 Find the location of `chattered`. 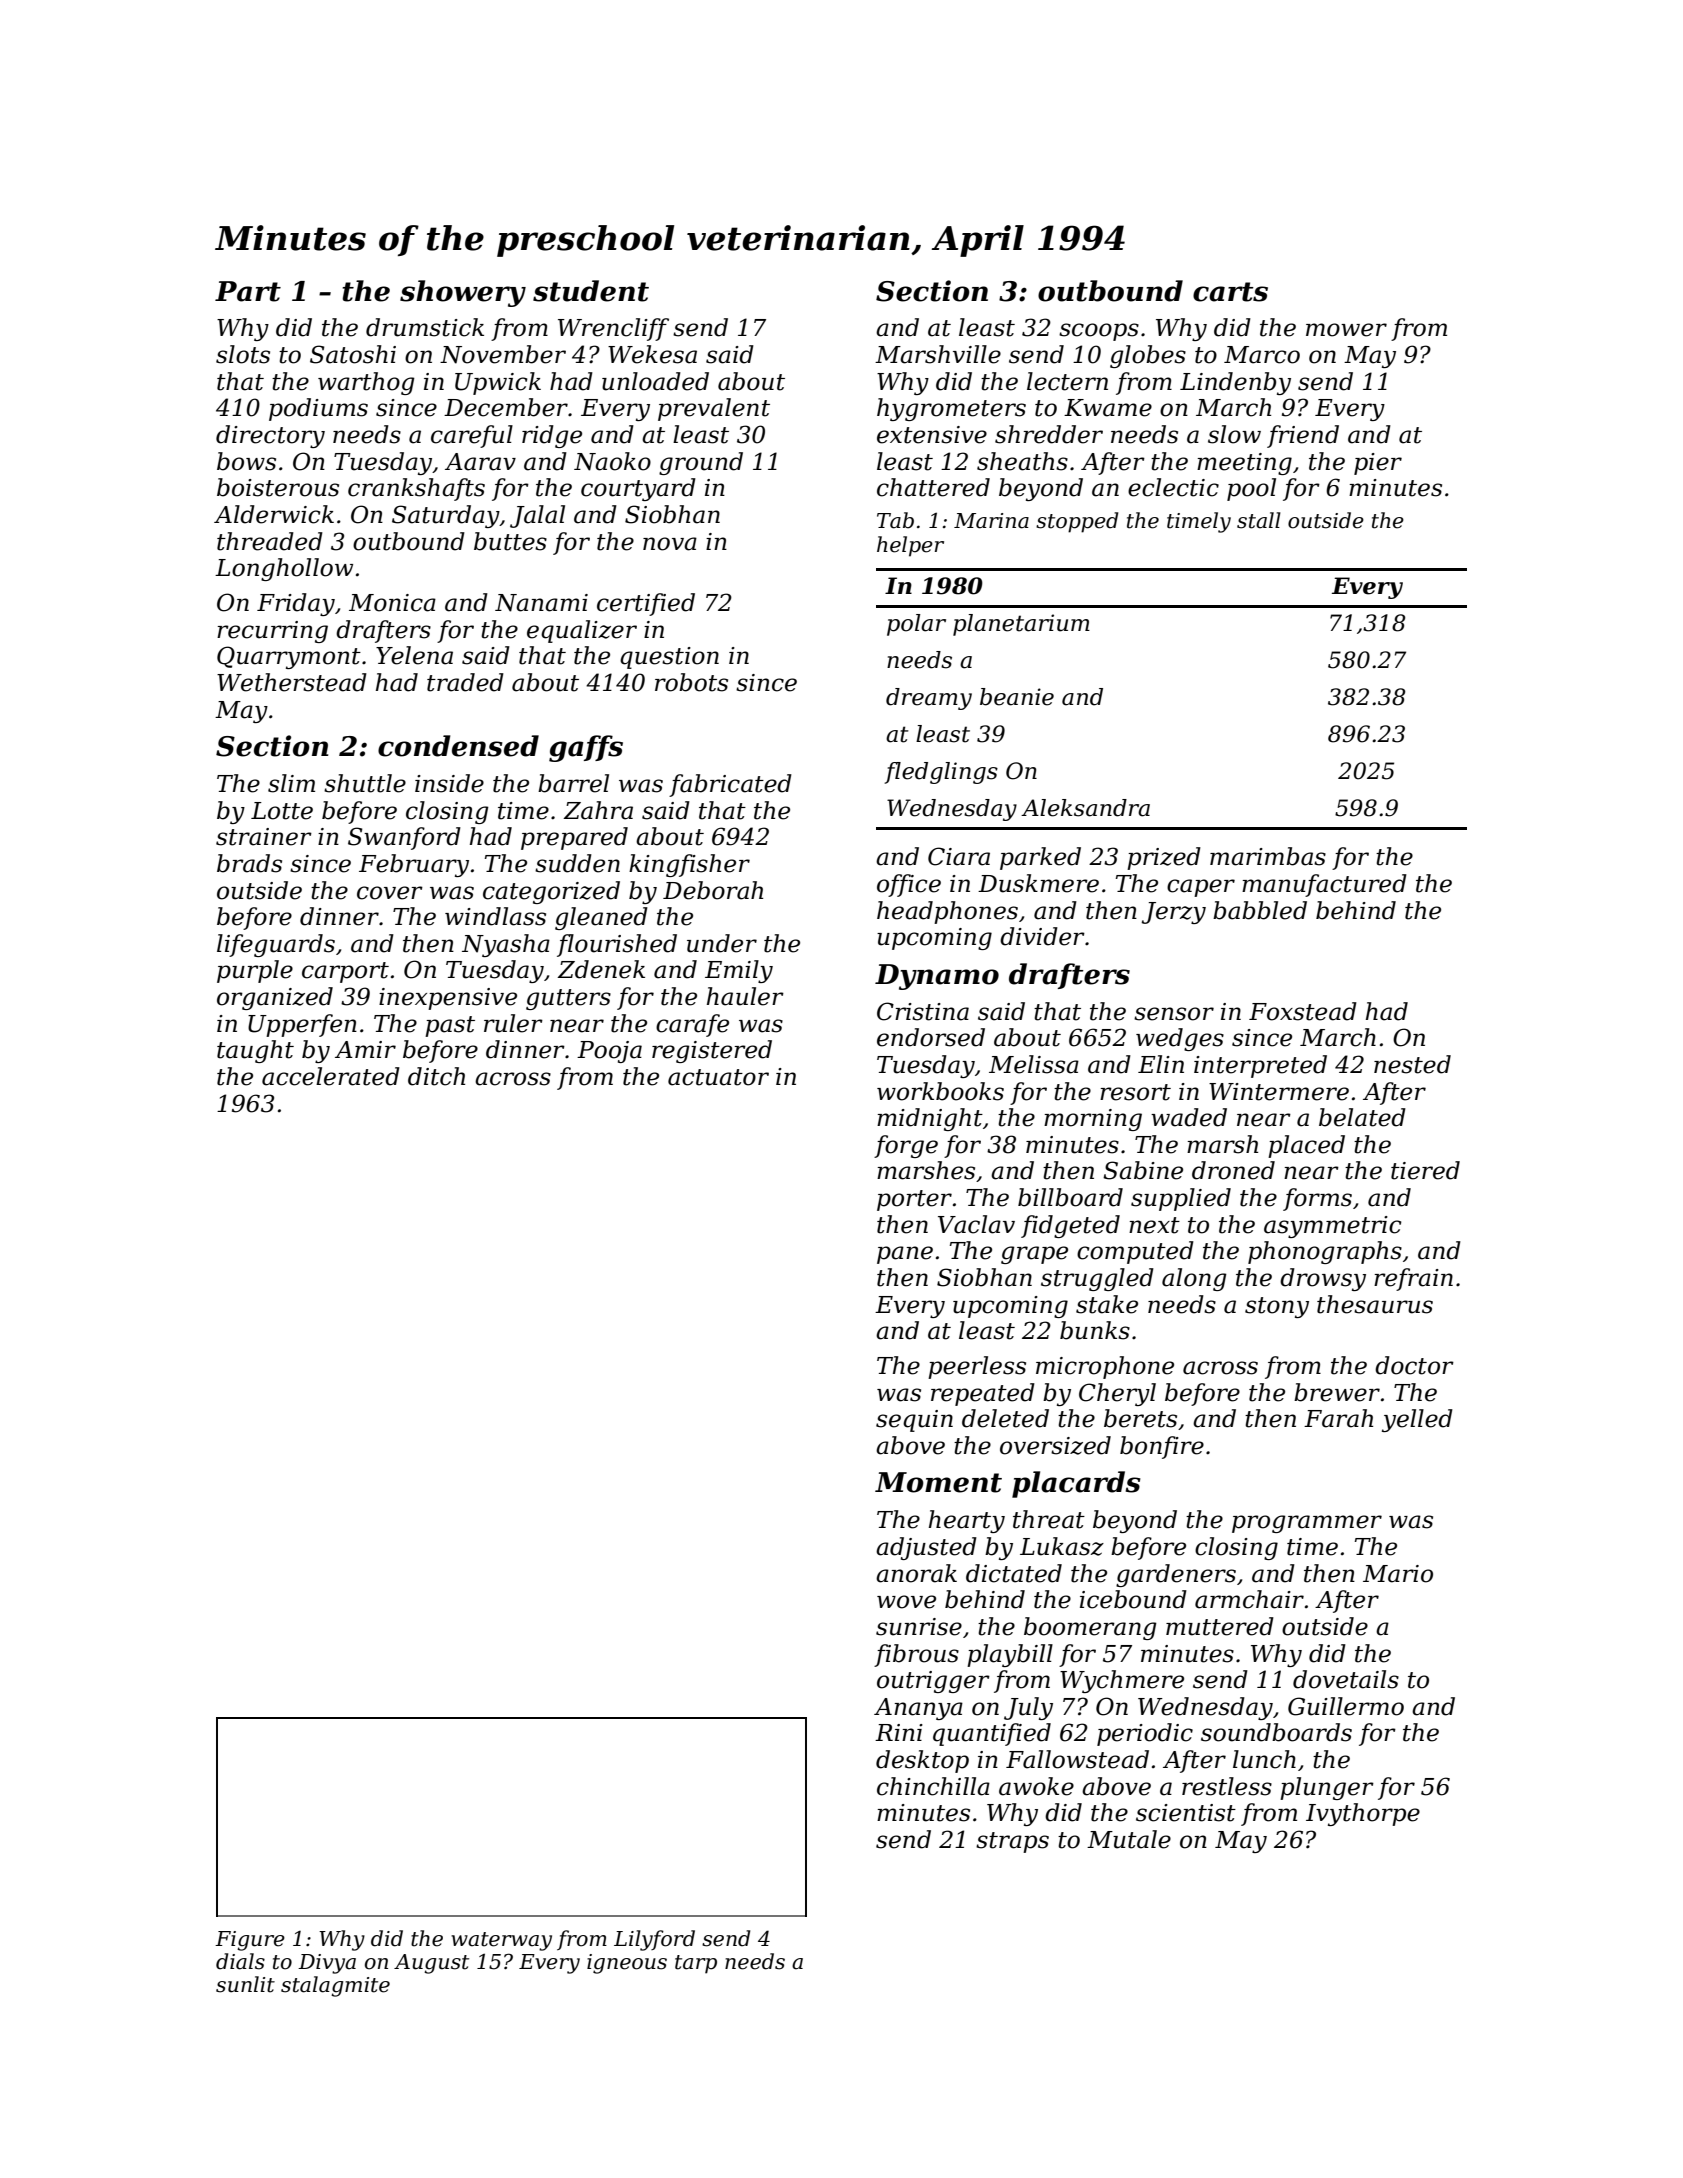

chattered is located at coordinates (933, 487).
